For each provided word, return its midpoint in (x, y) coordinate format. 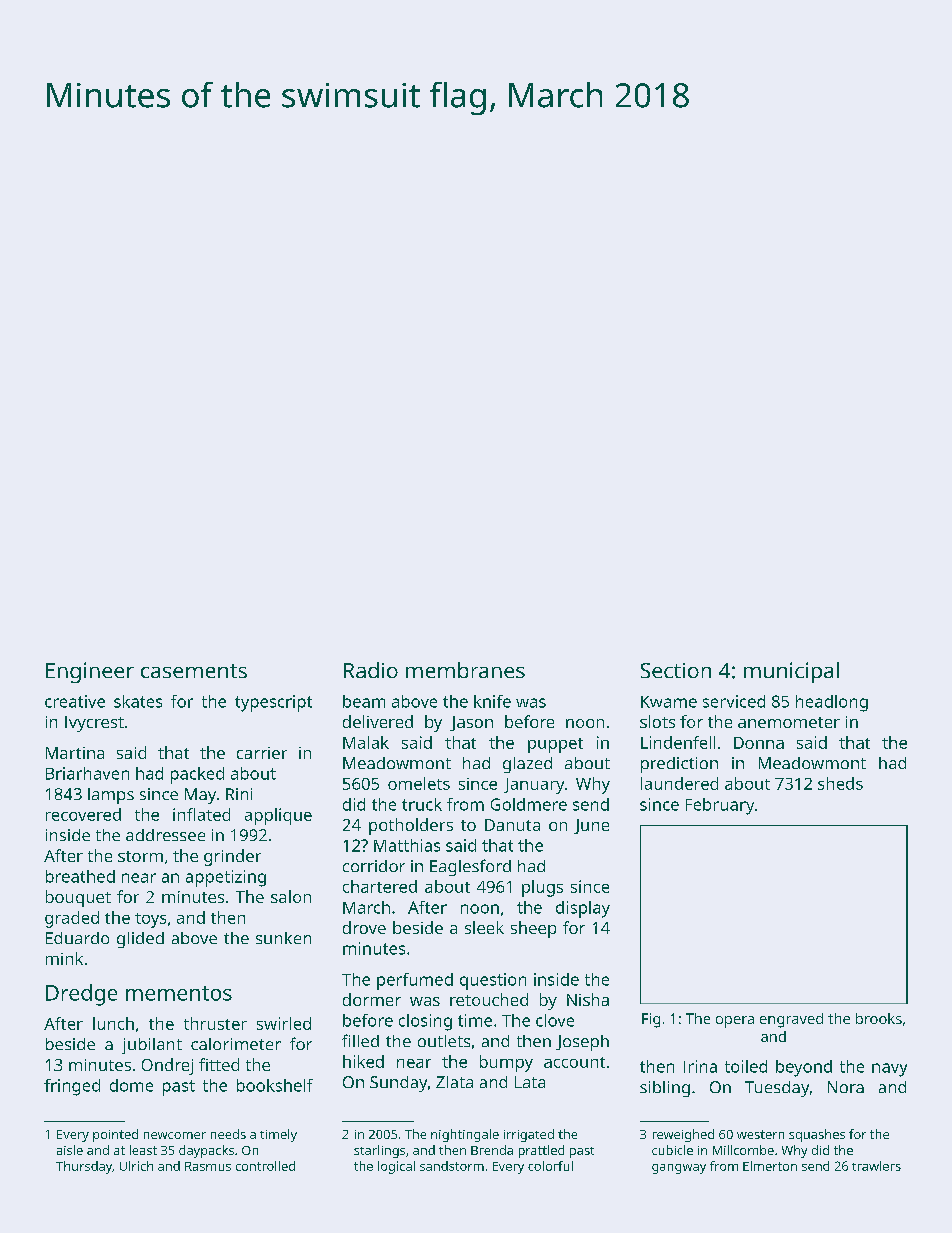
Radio (371, 670)
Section (676, 670)
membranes (465, 670)
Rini (239, 794)
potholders (411, 826)
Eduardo (77, 938)
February (720, 806)
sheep (533, 929)
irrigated (529, 1135)
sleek (484, 927)
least (143, 1150)
